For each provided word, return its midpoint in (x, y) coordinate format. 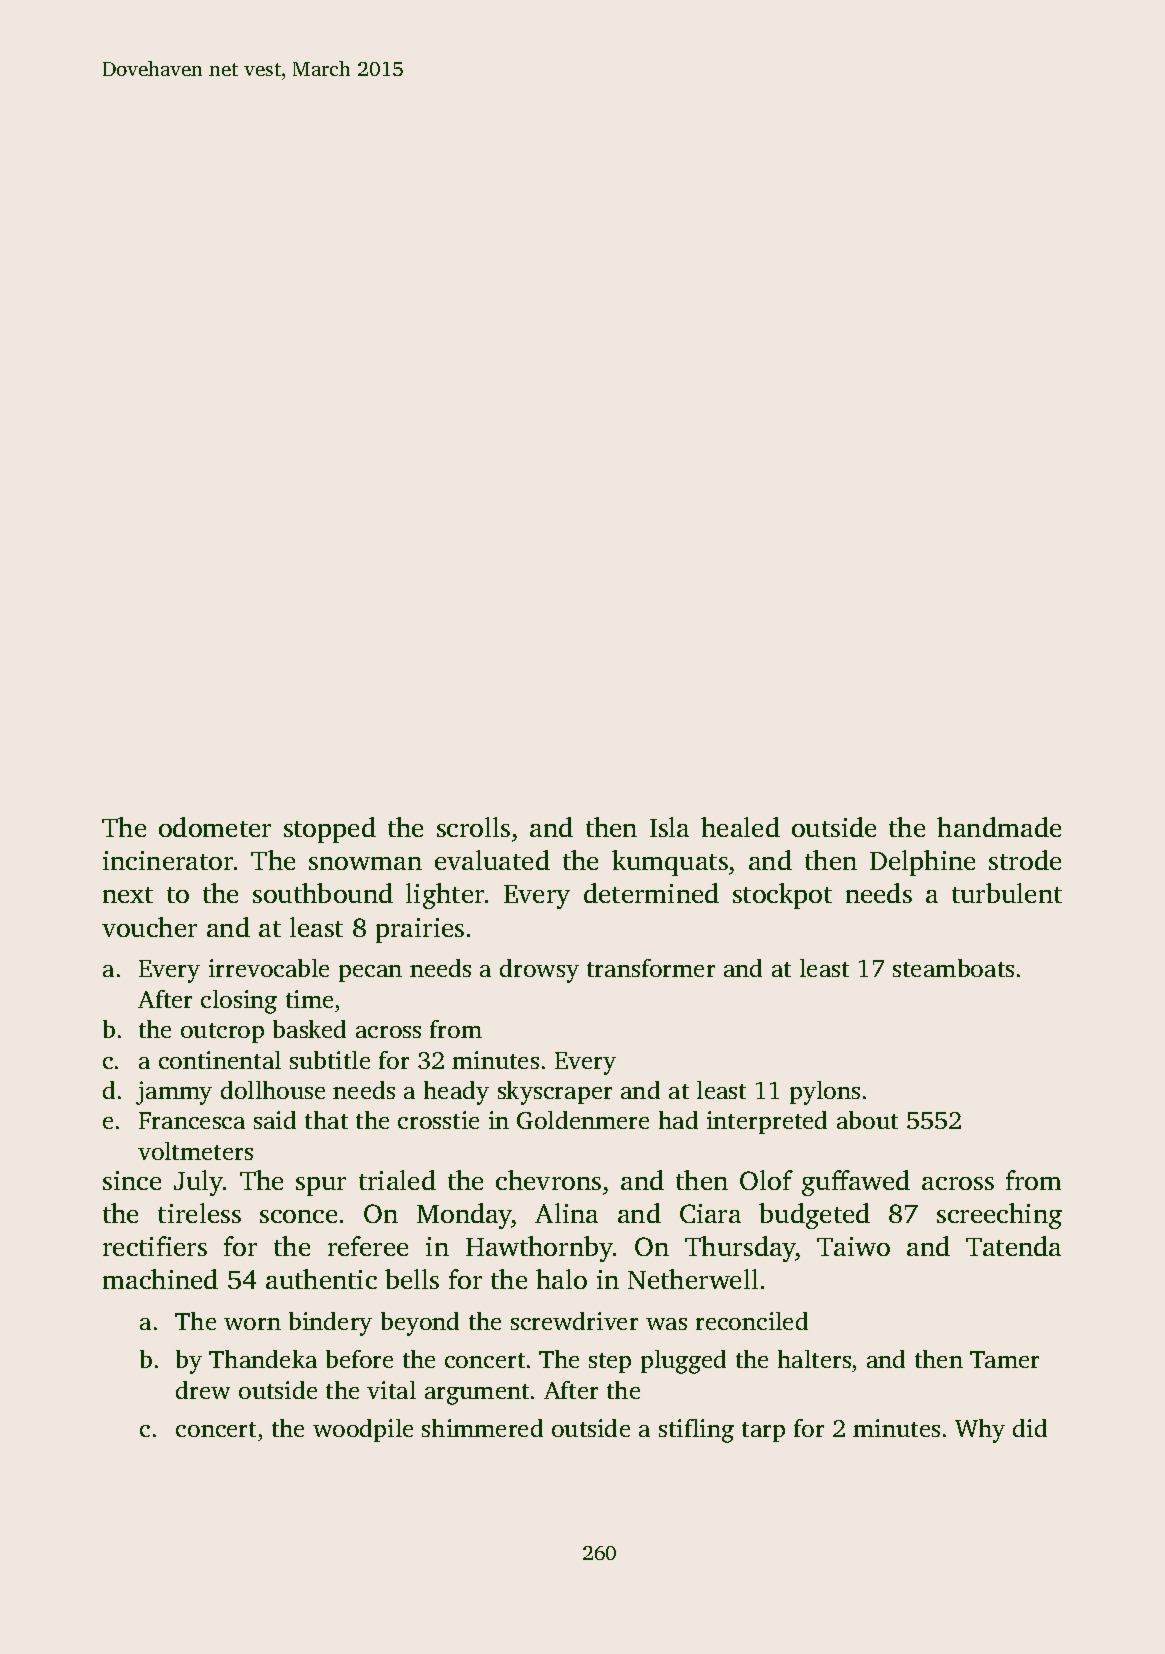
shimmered (482, 1428)
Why (980, 1431)
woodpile (363, 1430)
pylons (825, 1093)
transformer (651, 968)
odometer (215, 827)
